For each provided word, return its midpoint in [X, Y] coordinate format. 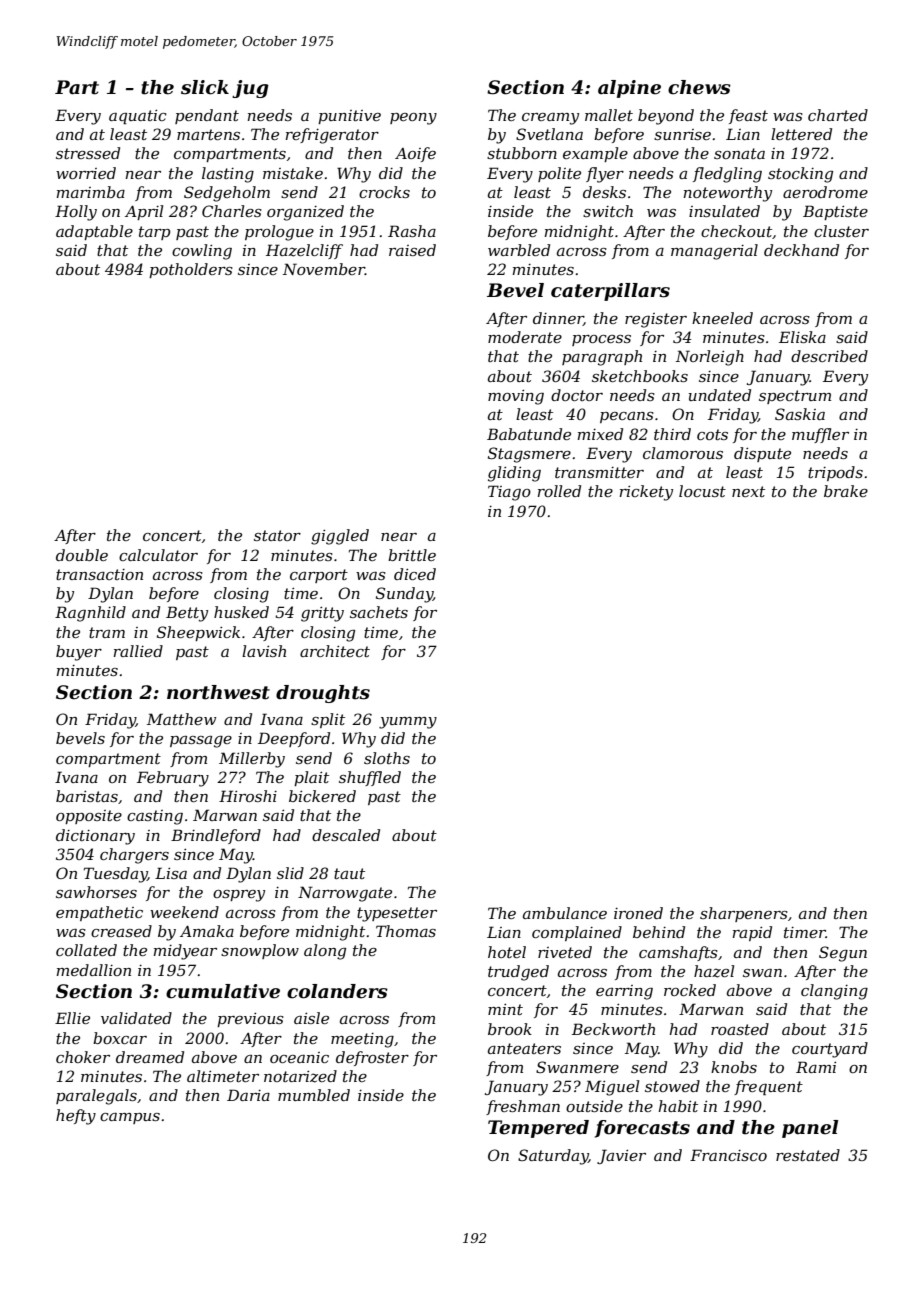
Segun [843, 954]
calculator [158, 555]
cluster [841, 231]
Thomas [406, 931]
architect [335, 651]
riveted [565, 952]
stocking [800, 175]
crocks [384, 192]
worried [86, 173]
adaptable [94, 232]
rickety [646, 493]
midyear [185, 952]
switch [608, 211]
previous [250, 1019]
